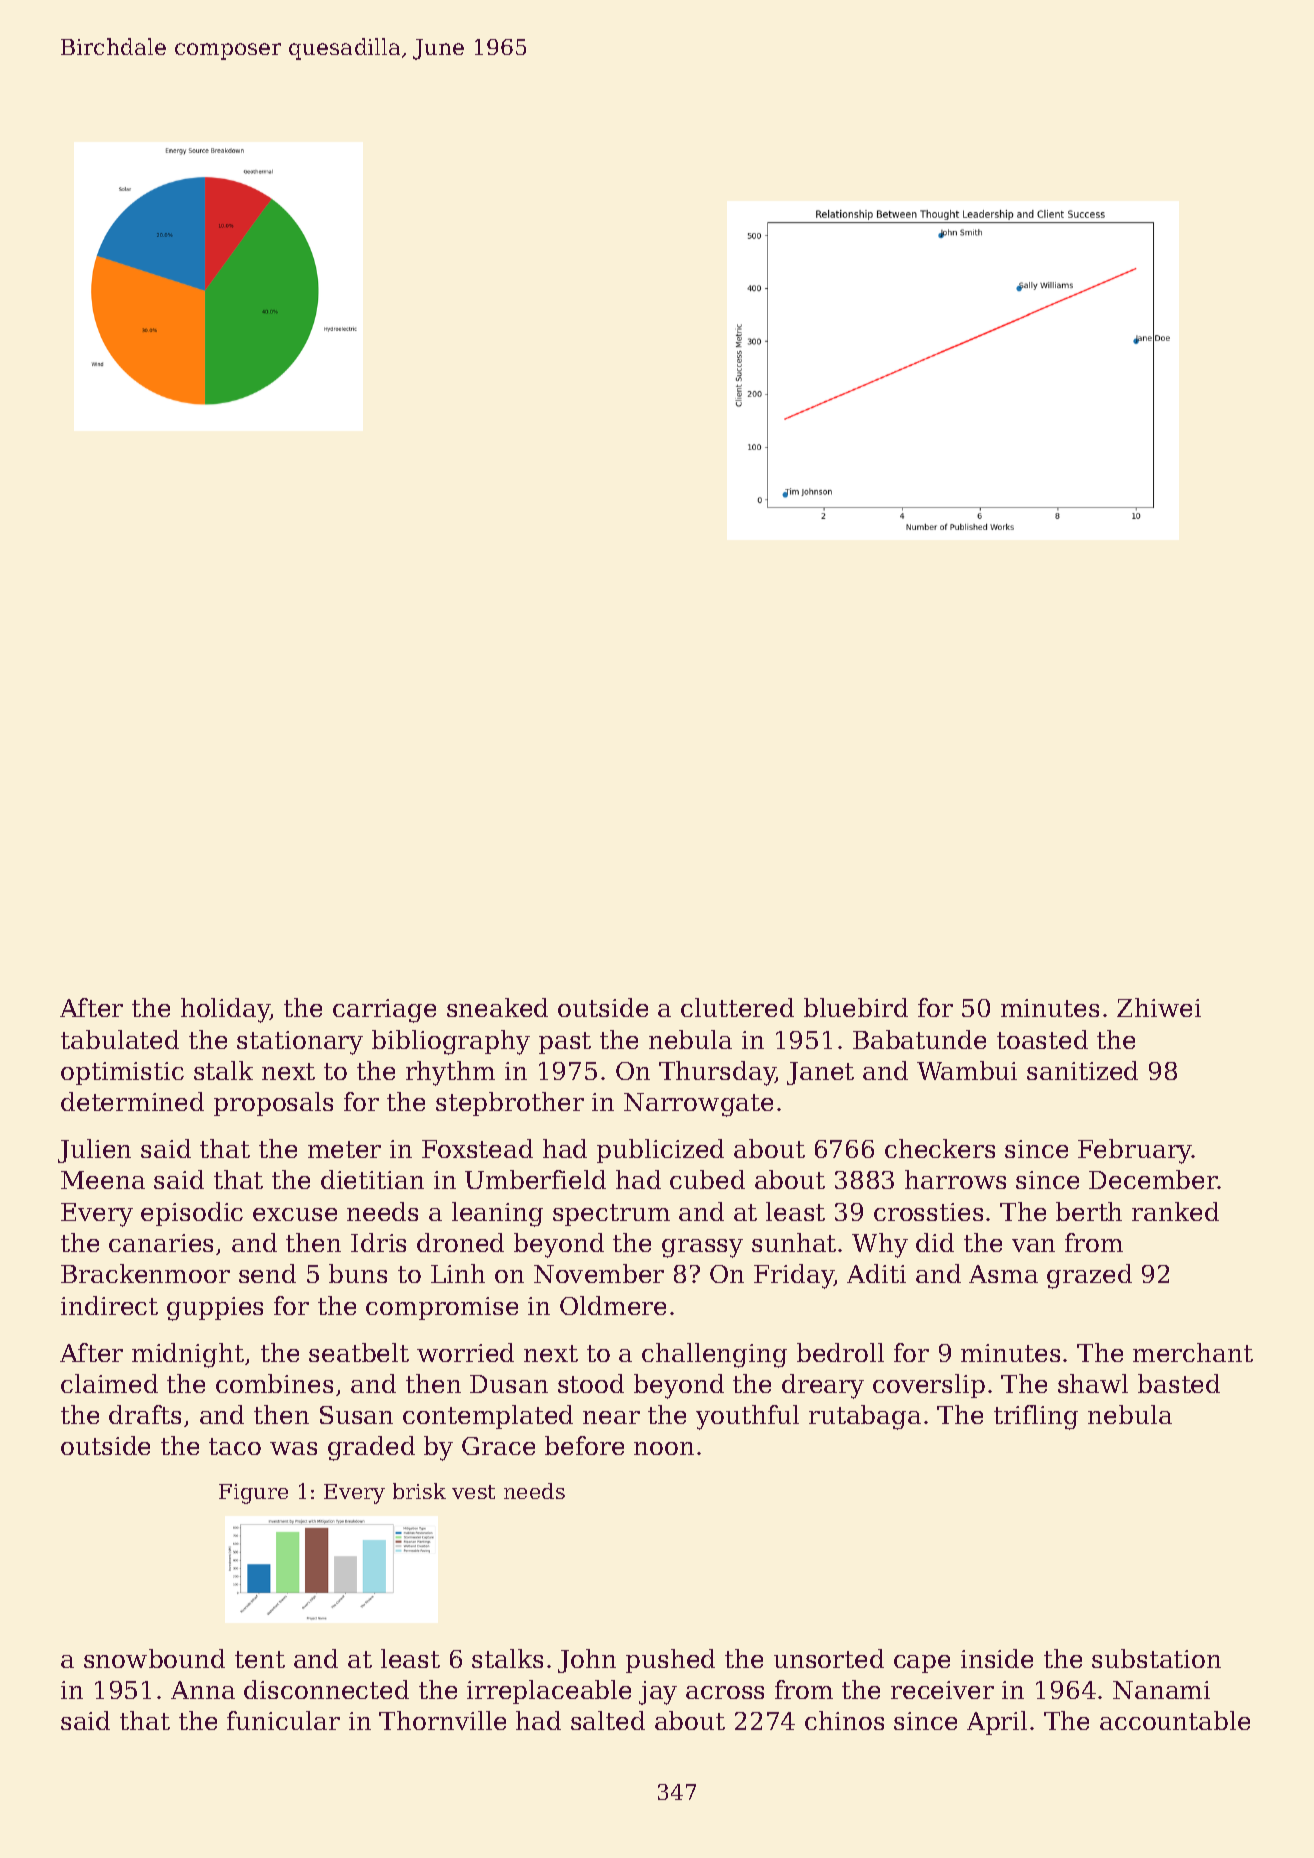 This screenshot has height=1858, width=1314. Describe the element at coordinates (1089, 1276) in the screenshot. I see `grazed` at that location.
